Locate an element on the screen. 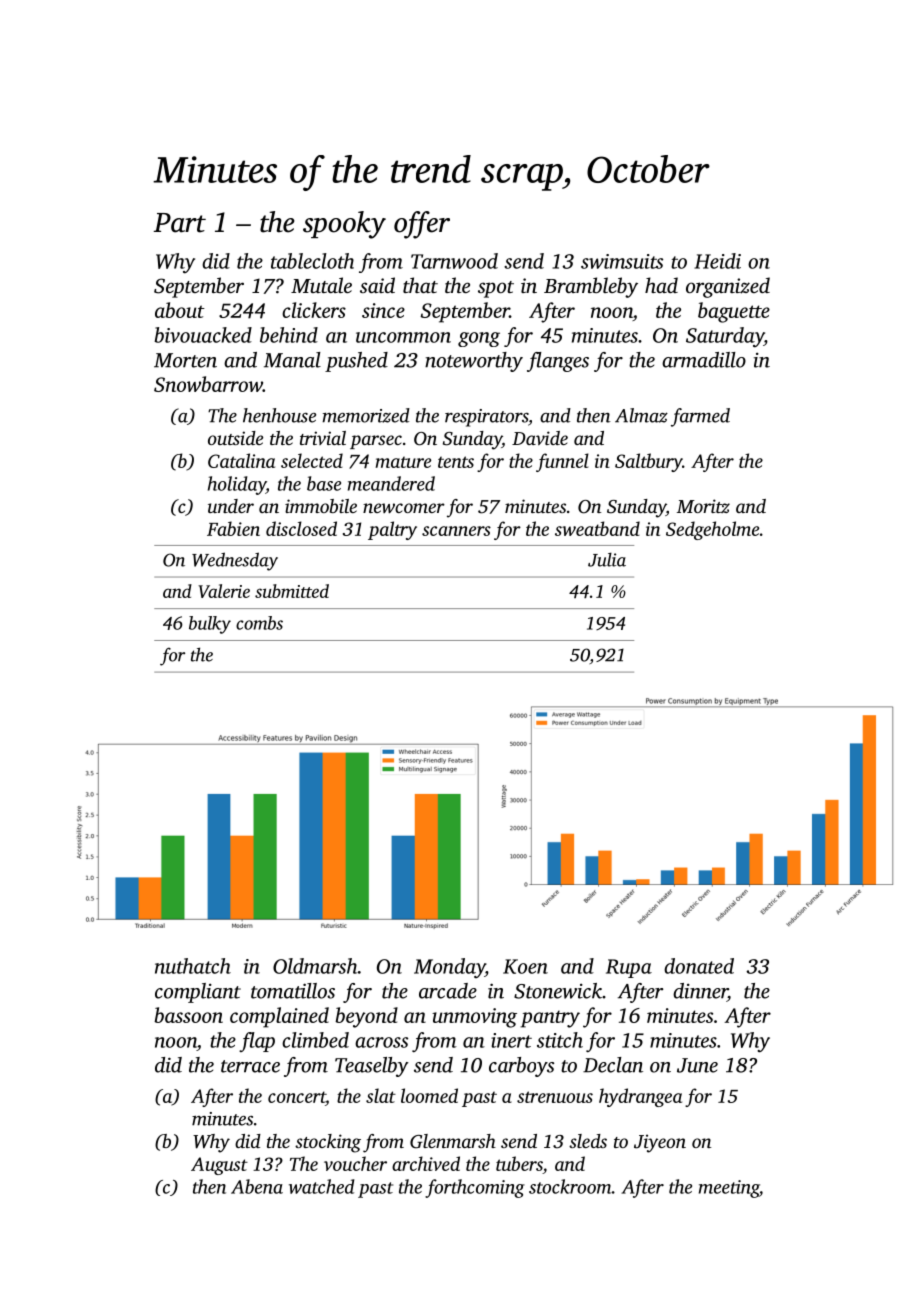  disclosed is located at coordinates (301, 528).
